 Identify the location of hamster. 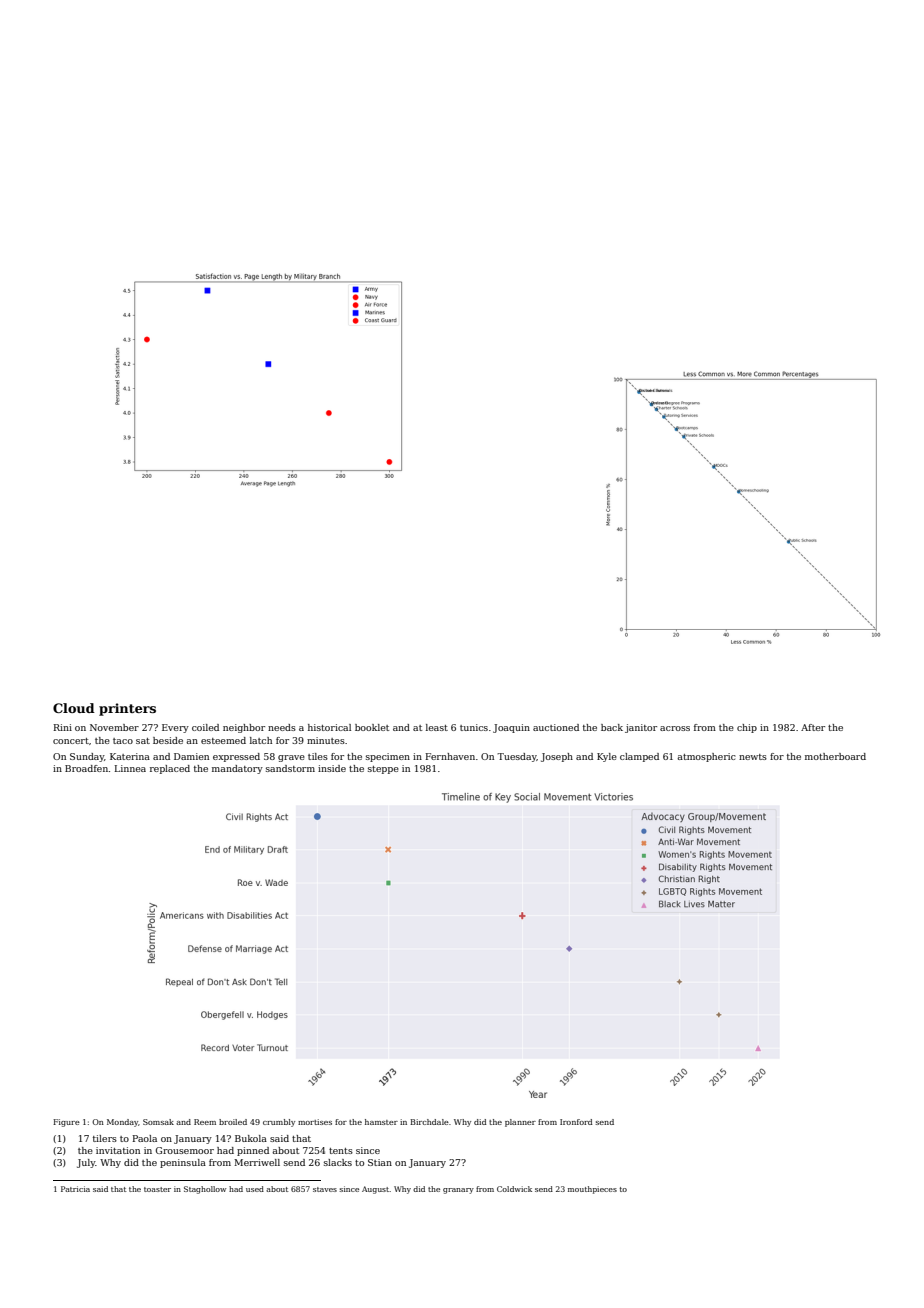
(381, 1122).
